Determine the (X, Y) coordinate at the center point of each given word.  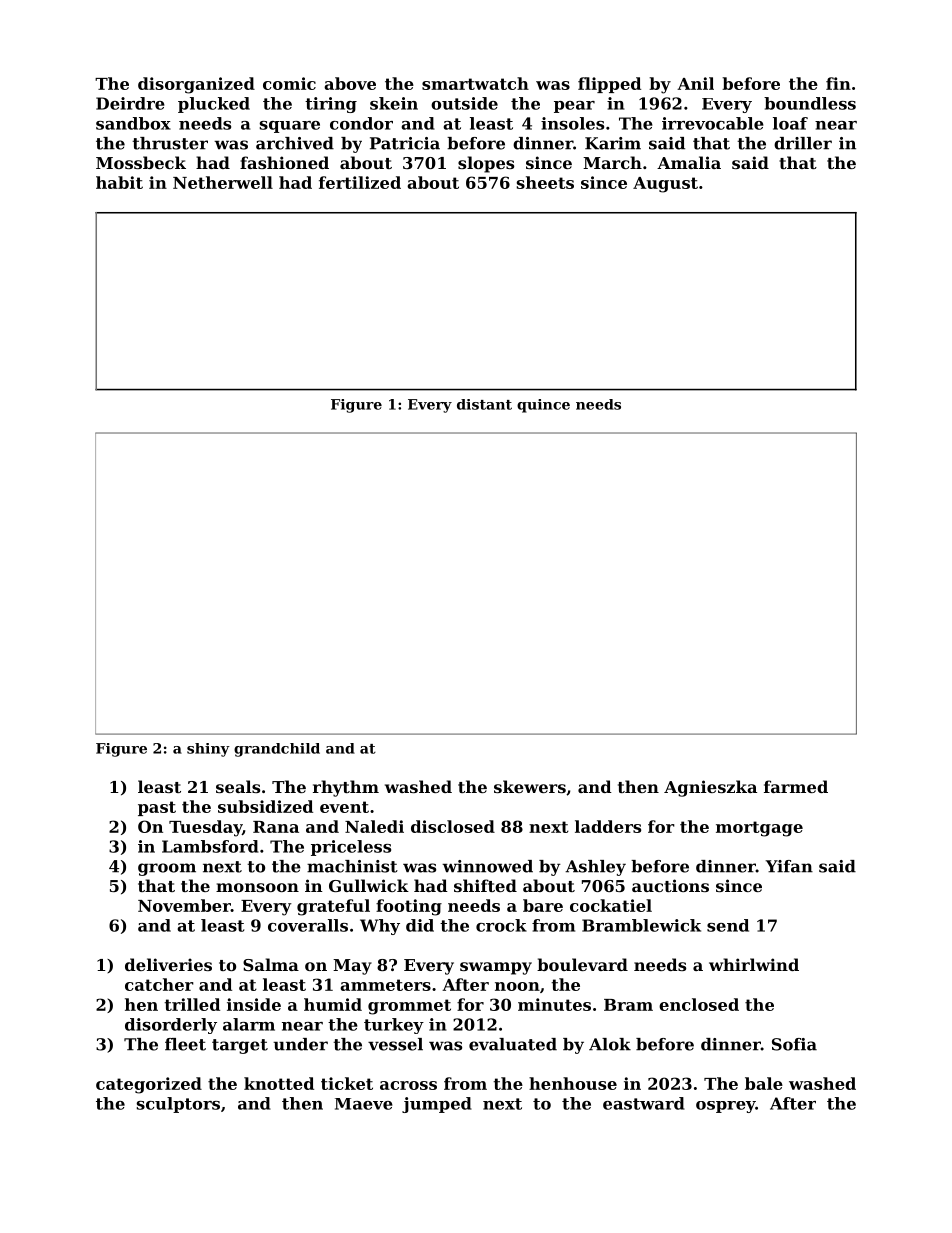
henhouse (573, 1083)
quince (543, 406)
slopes (486, 164)
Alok (610, 1044)
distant (484, 404)
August (665, 185)
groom (167, 869)
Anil (695, 83)
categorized (149, 1085)
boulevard (582, 964)
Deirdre (130, 103)
